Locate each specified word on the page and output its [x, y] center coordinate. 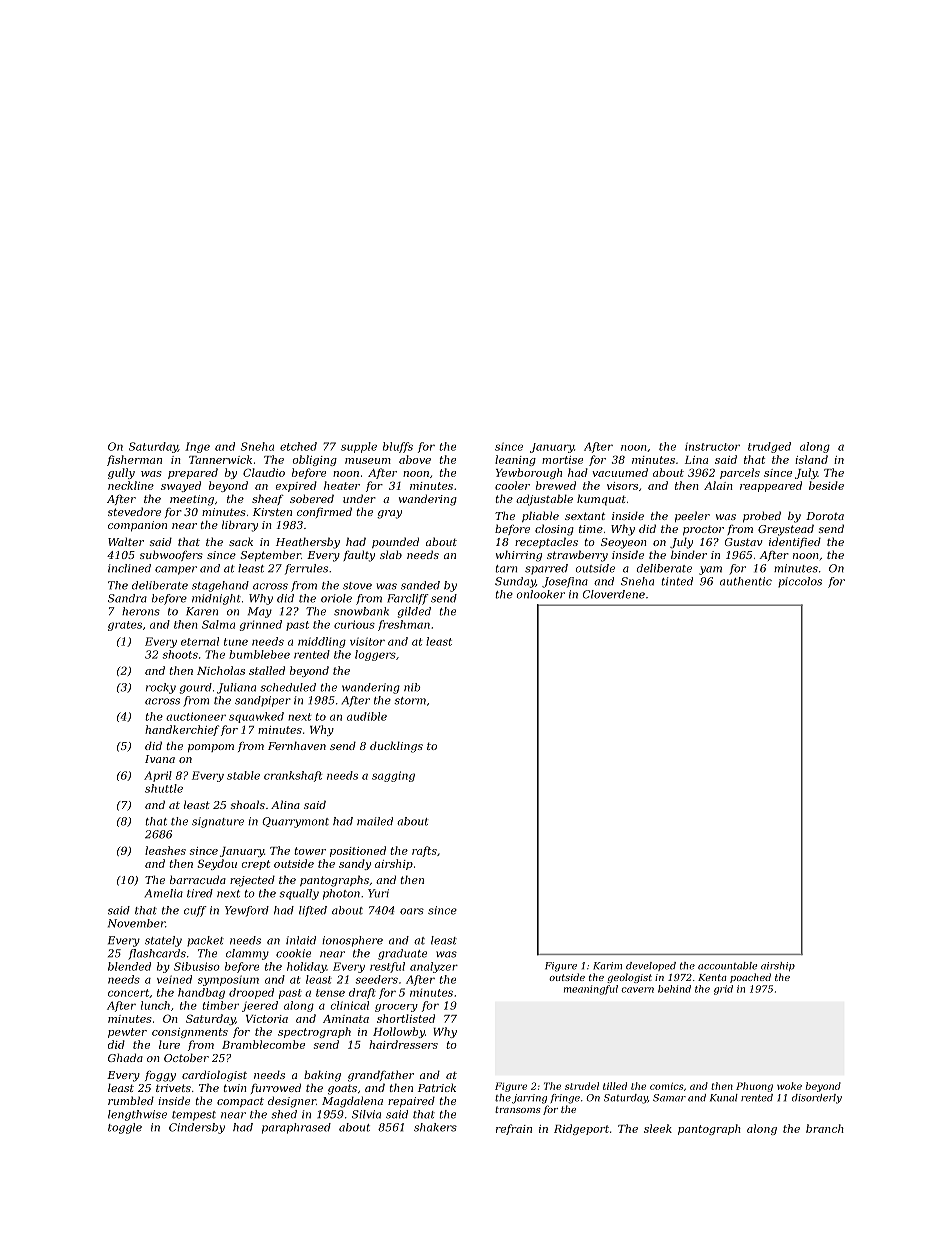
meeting [192, 500]
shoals [248, 804]
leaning [515, 460]
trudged [769, 447]
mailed [375, 821]
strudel [582, 1086]
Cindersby [197, 1128]
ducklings [396, 747]
